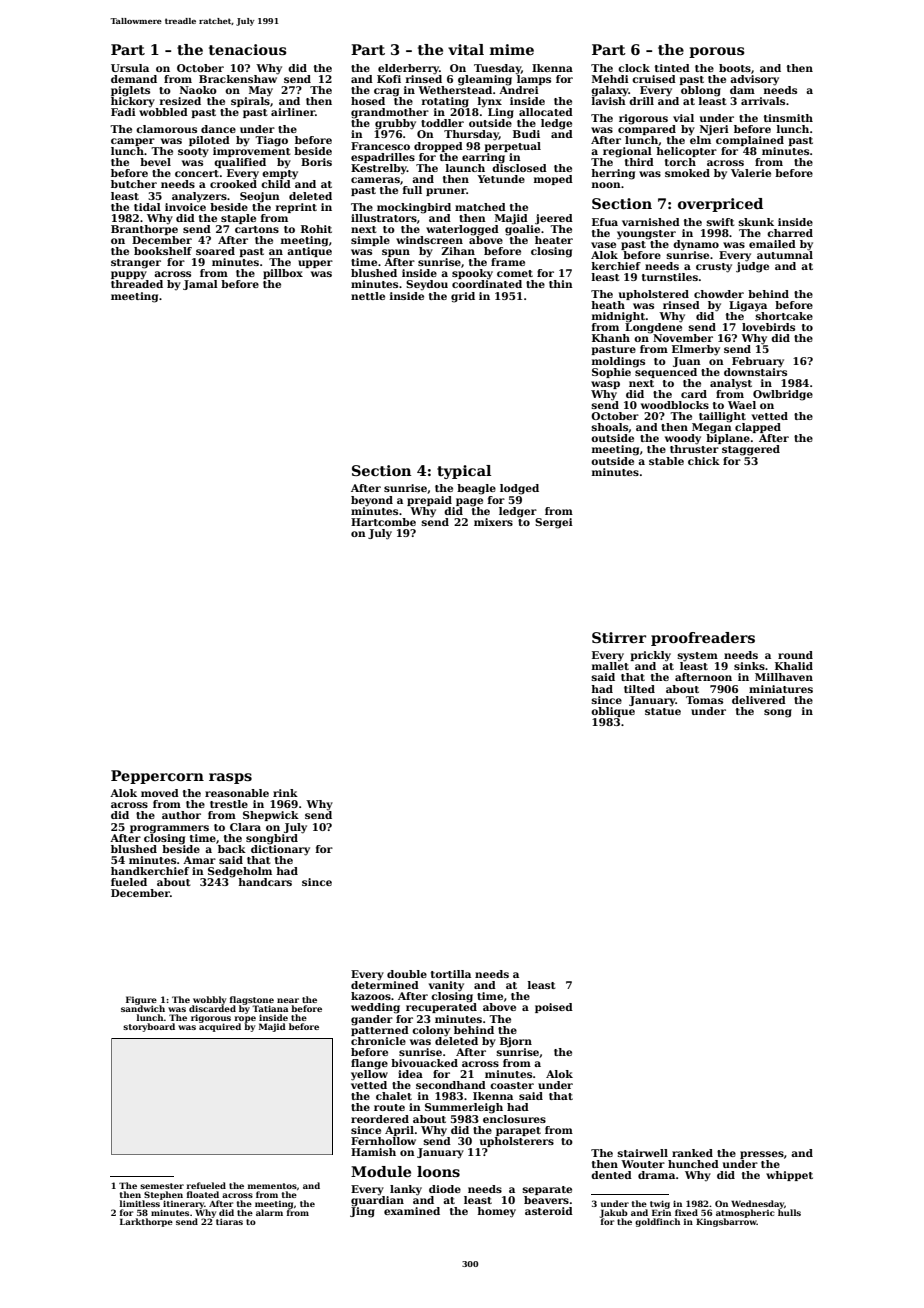 This page has width=924, height=1308. I want to click on allocated, so click(546, 112).
